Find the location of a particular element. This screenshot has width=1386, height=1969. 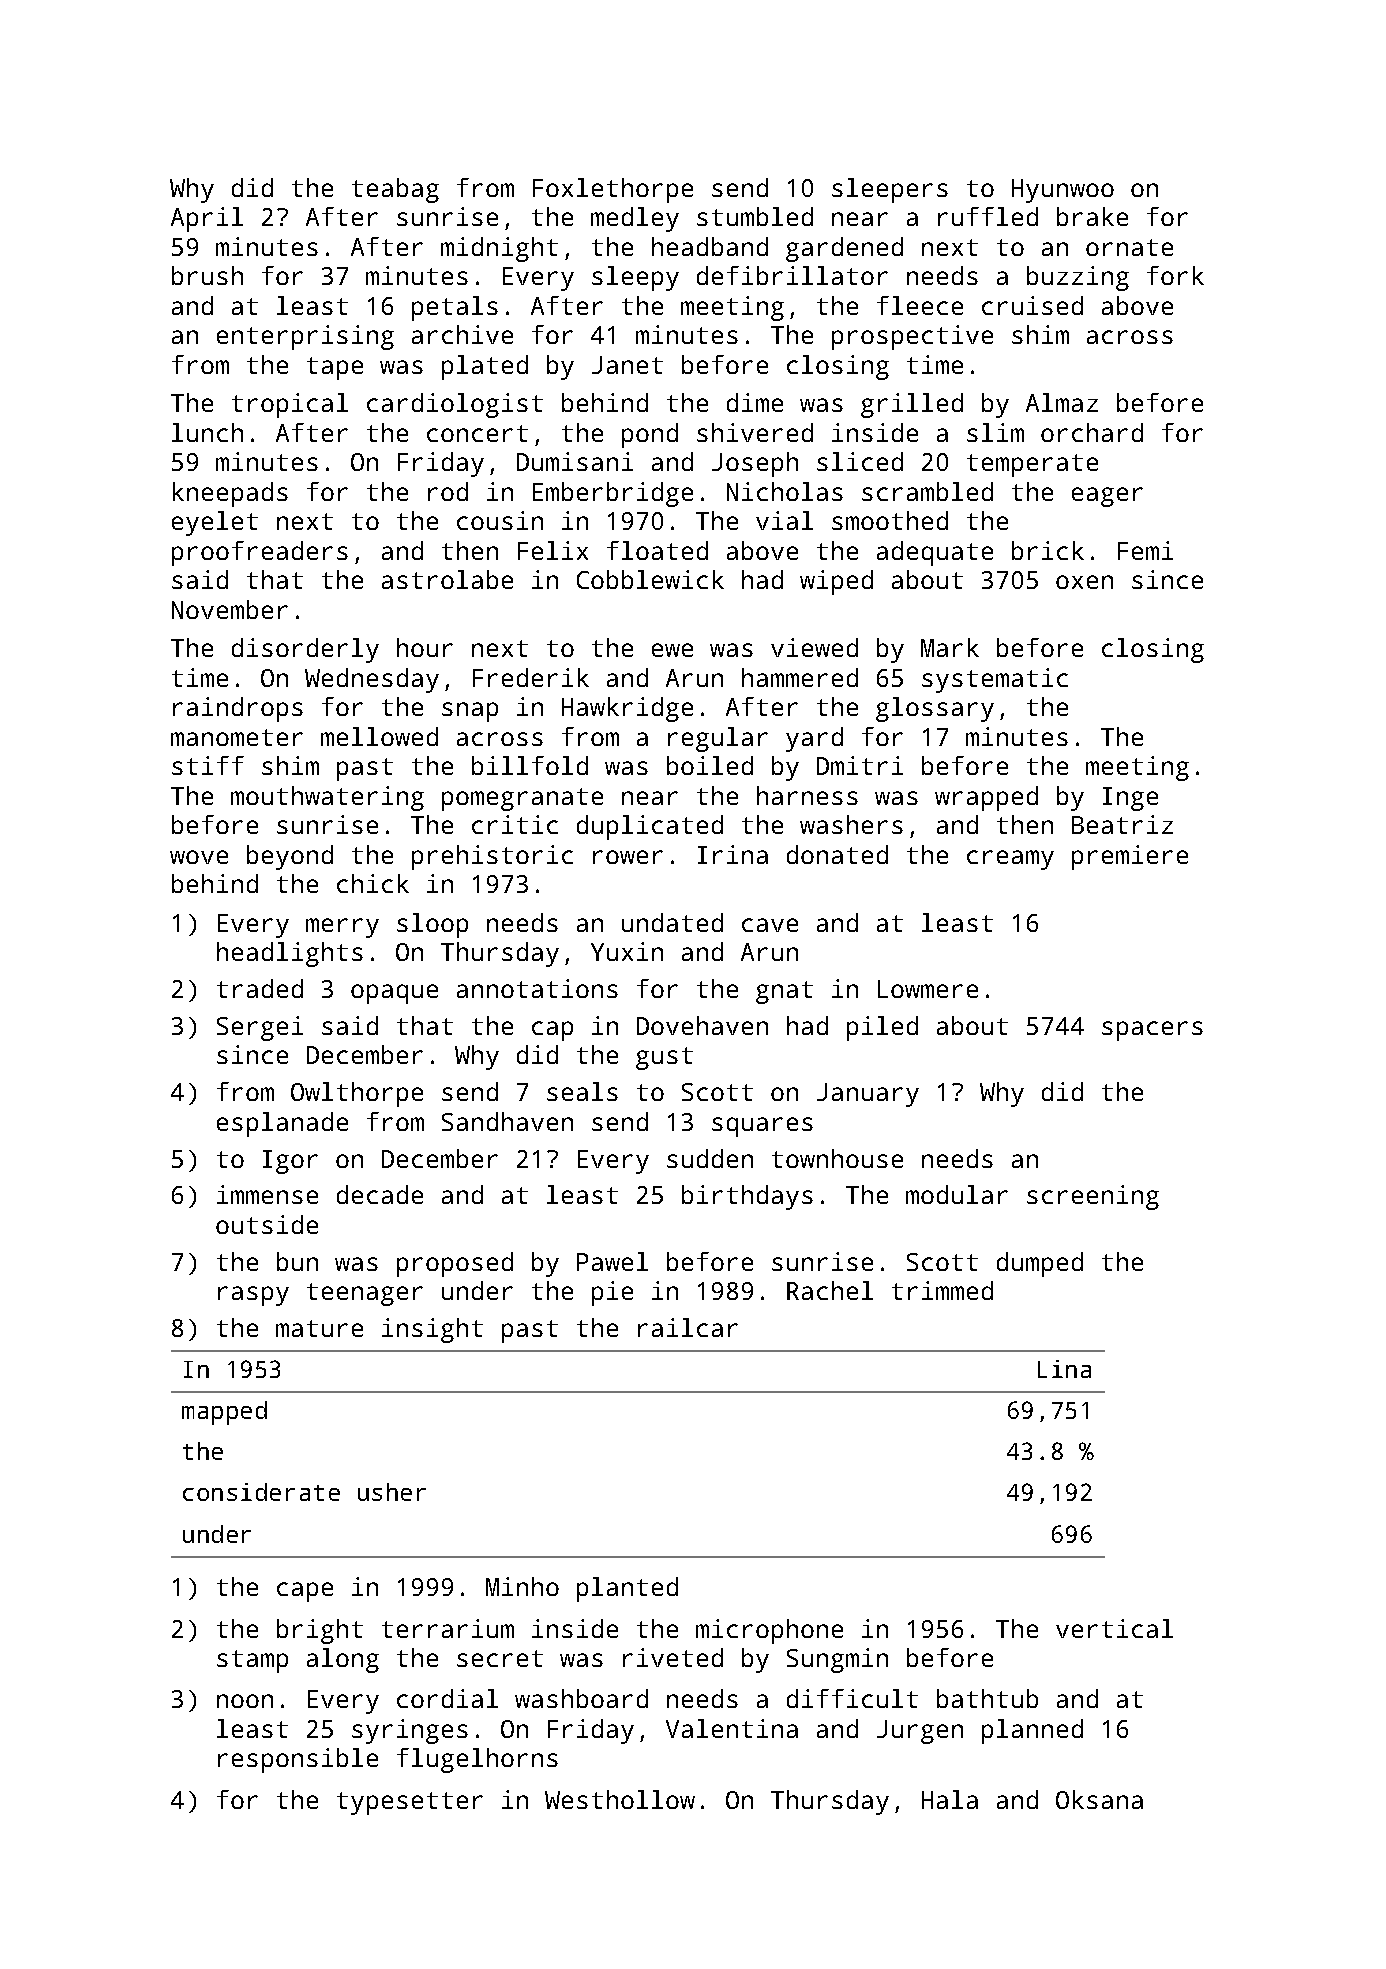

esplanade is located at coordinates (282, 1124).
